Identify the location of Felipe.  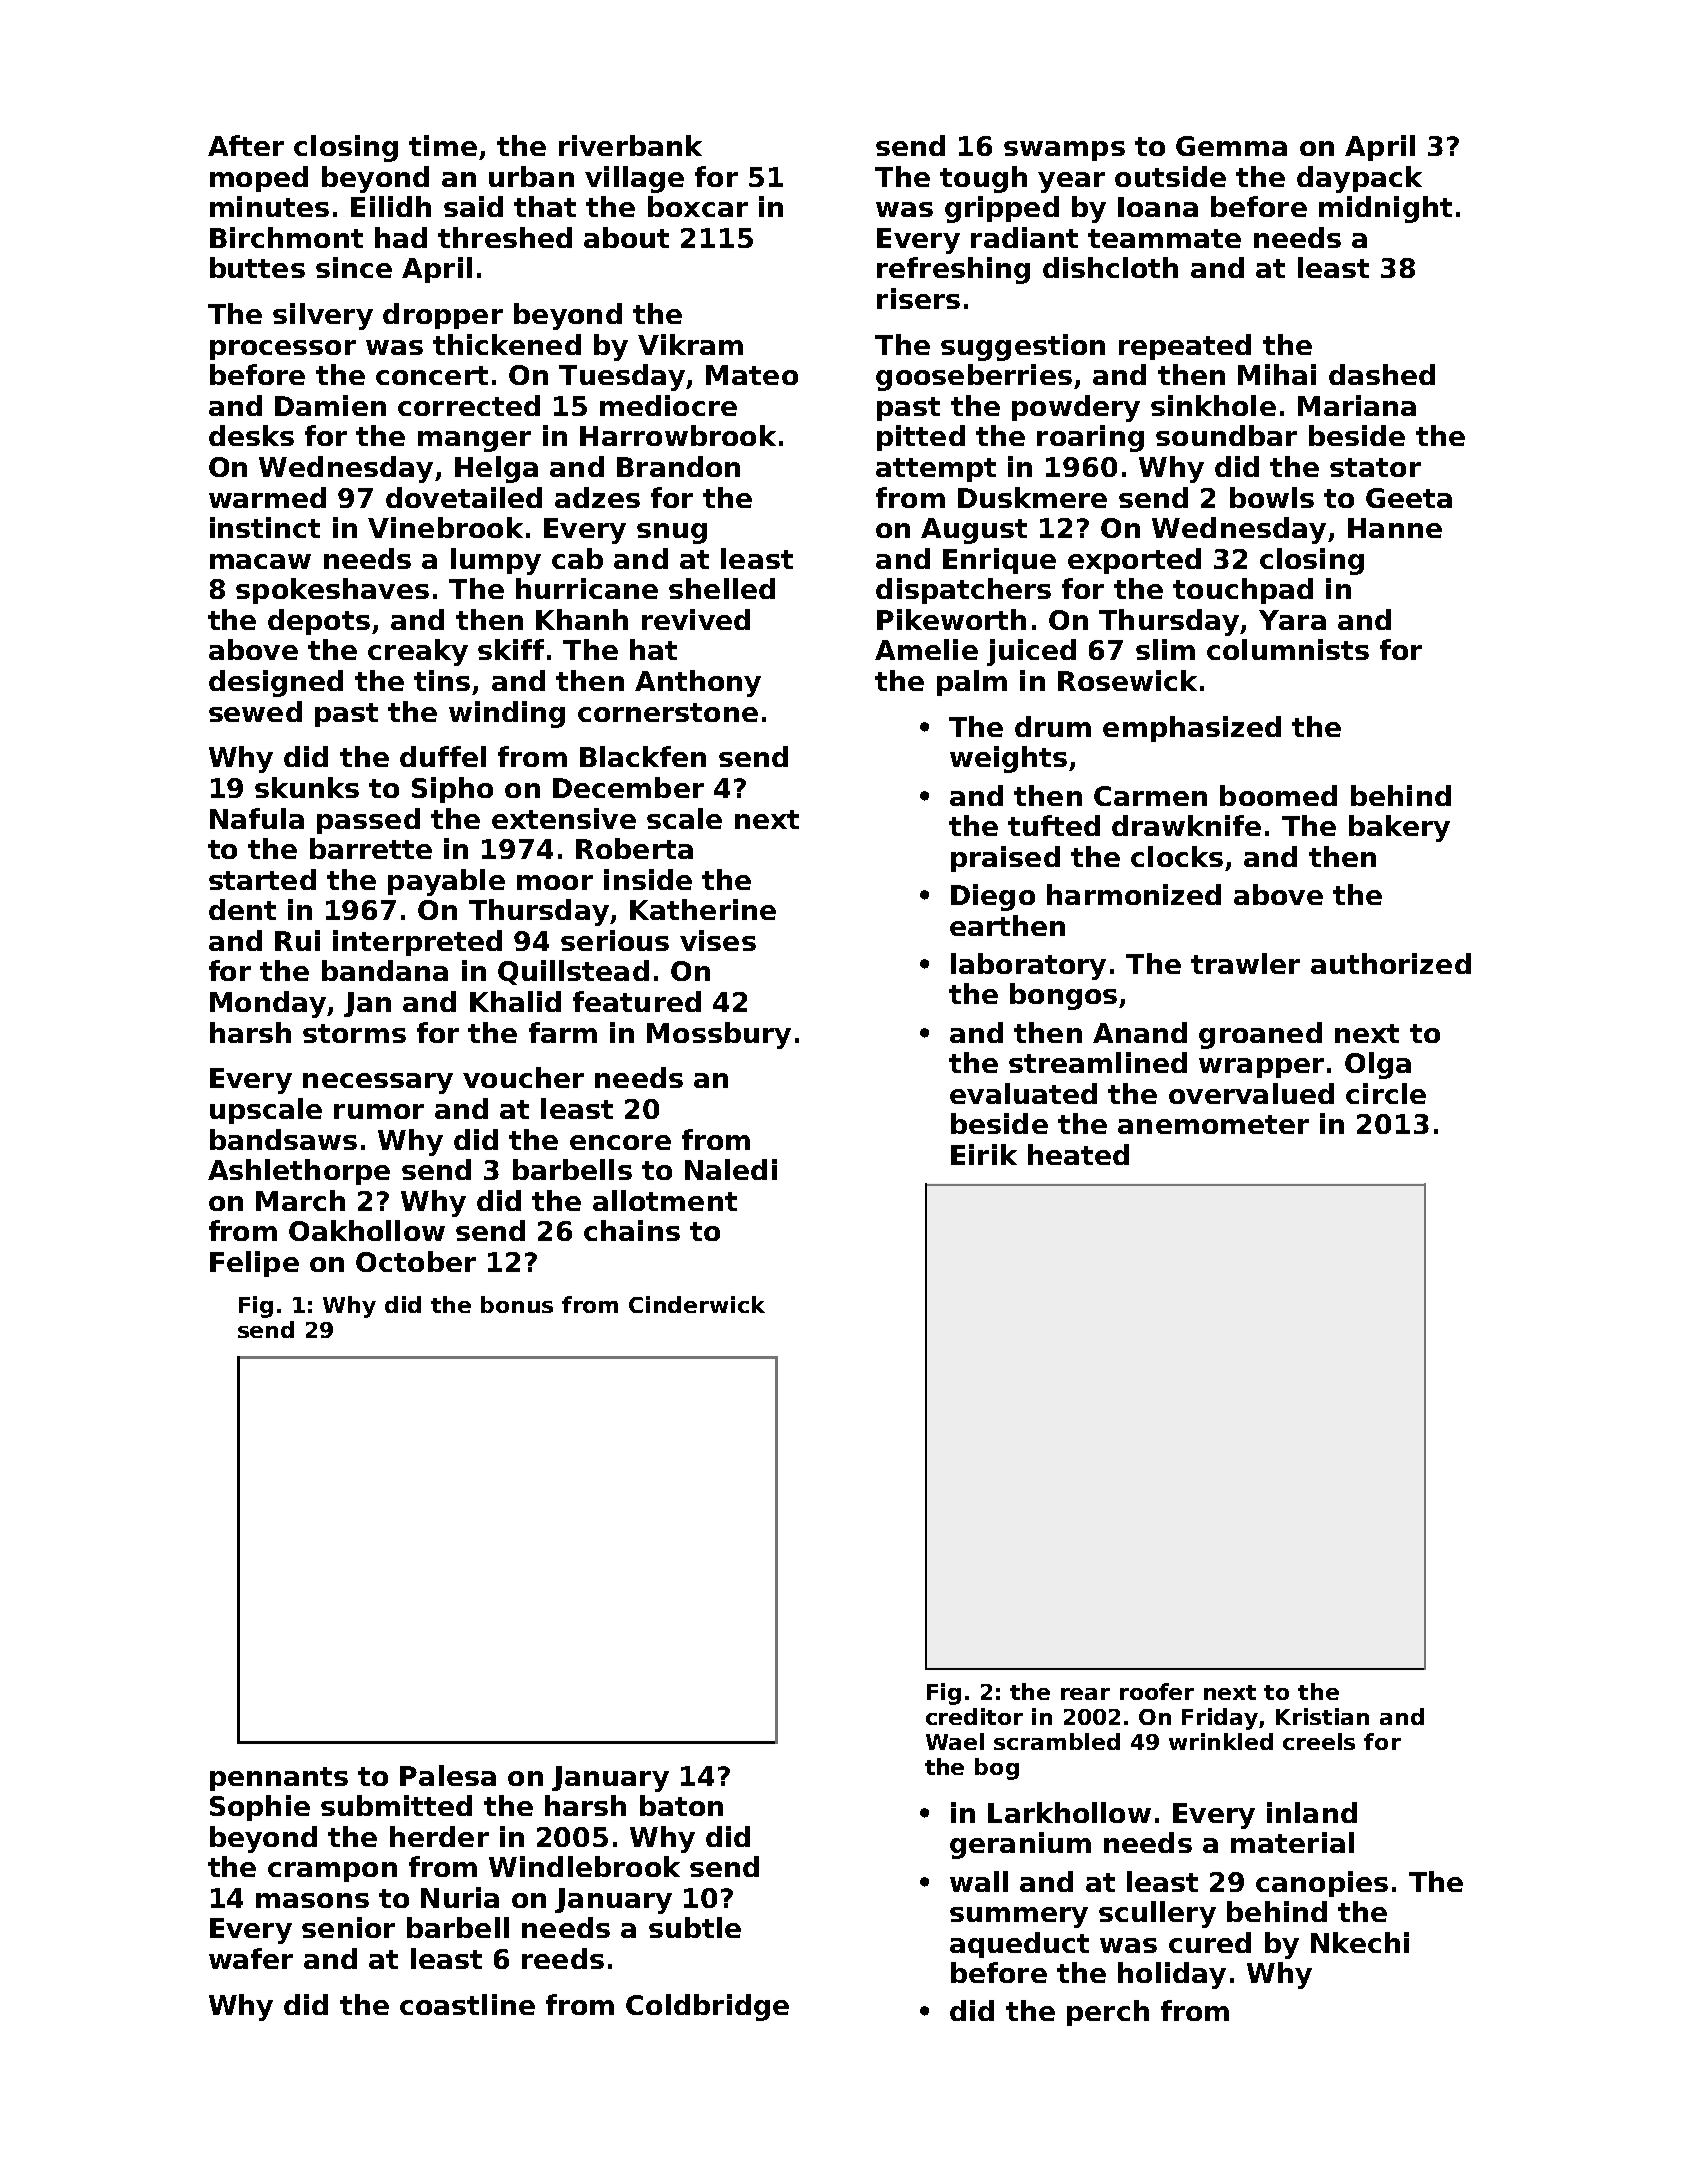
(254, 1264).
